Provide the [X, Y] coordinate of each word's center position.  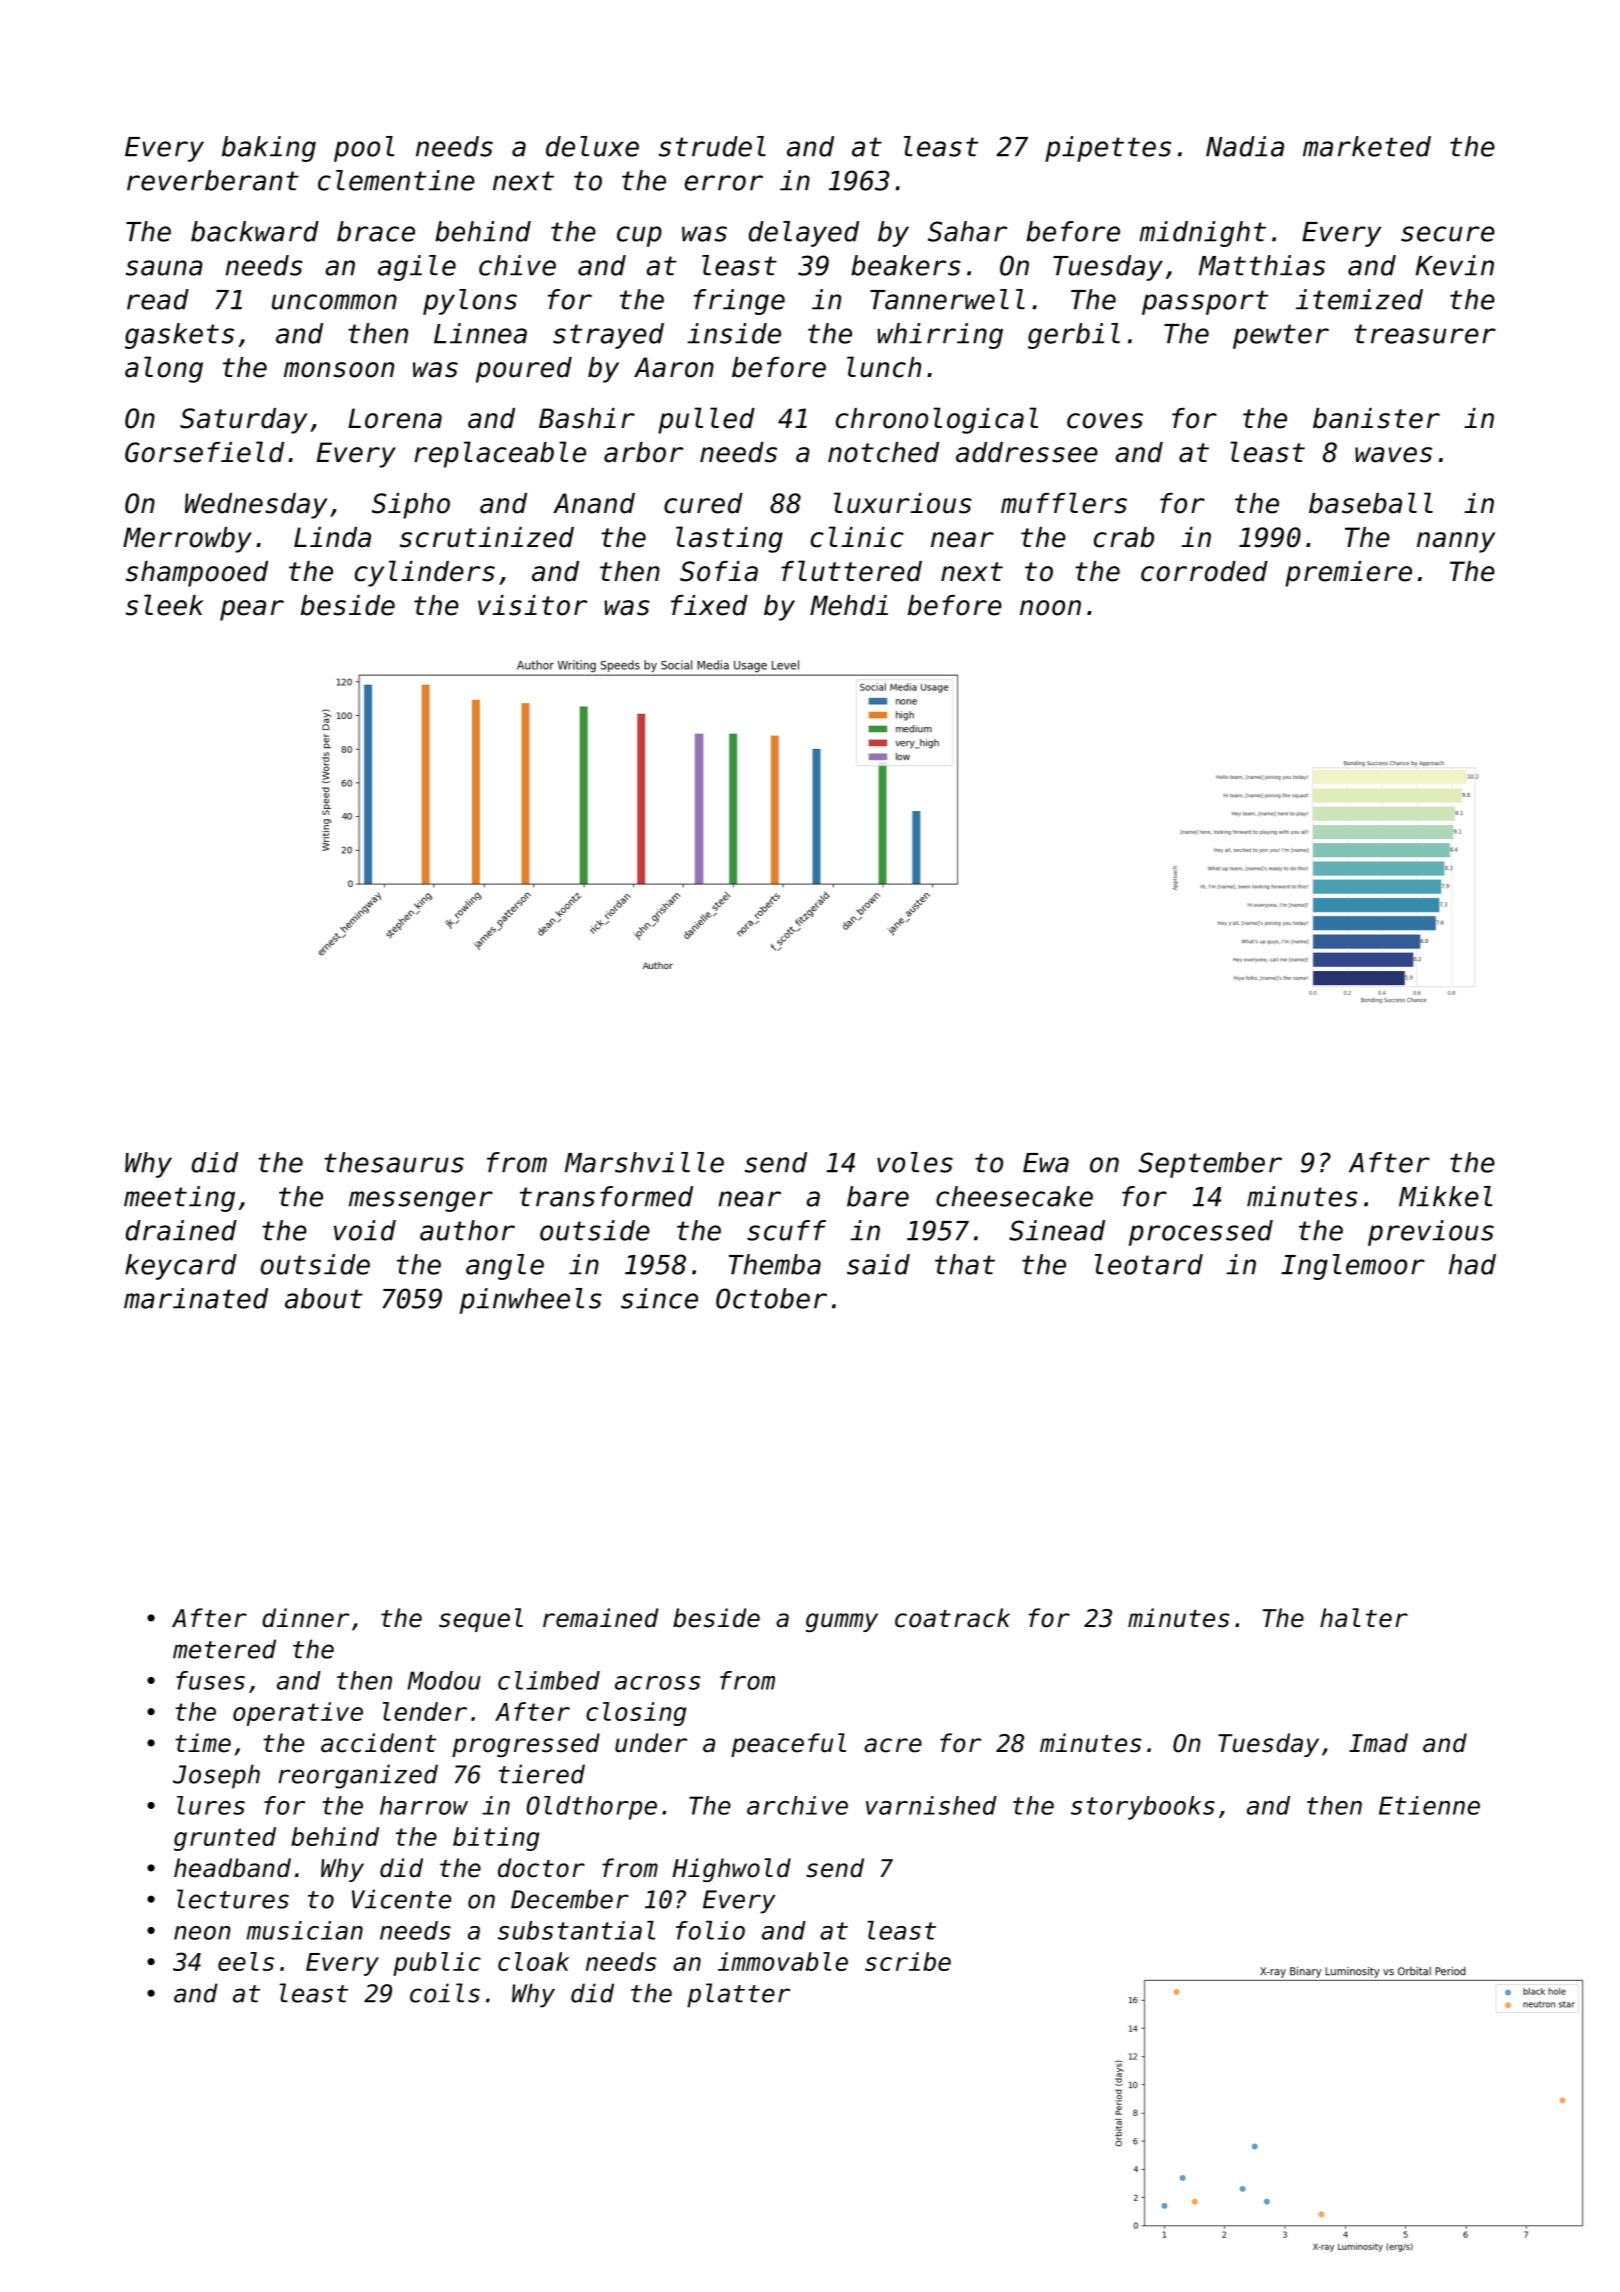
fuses [210, 1680]
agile [417, 268]
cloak [533, 1961]
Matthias [1262, 265]
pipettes [1108, 149]
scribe [908, 1961]
